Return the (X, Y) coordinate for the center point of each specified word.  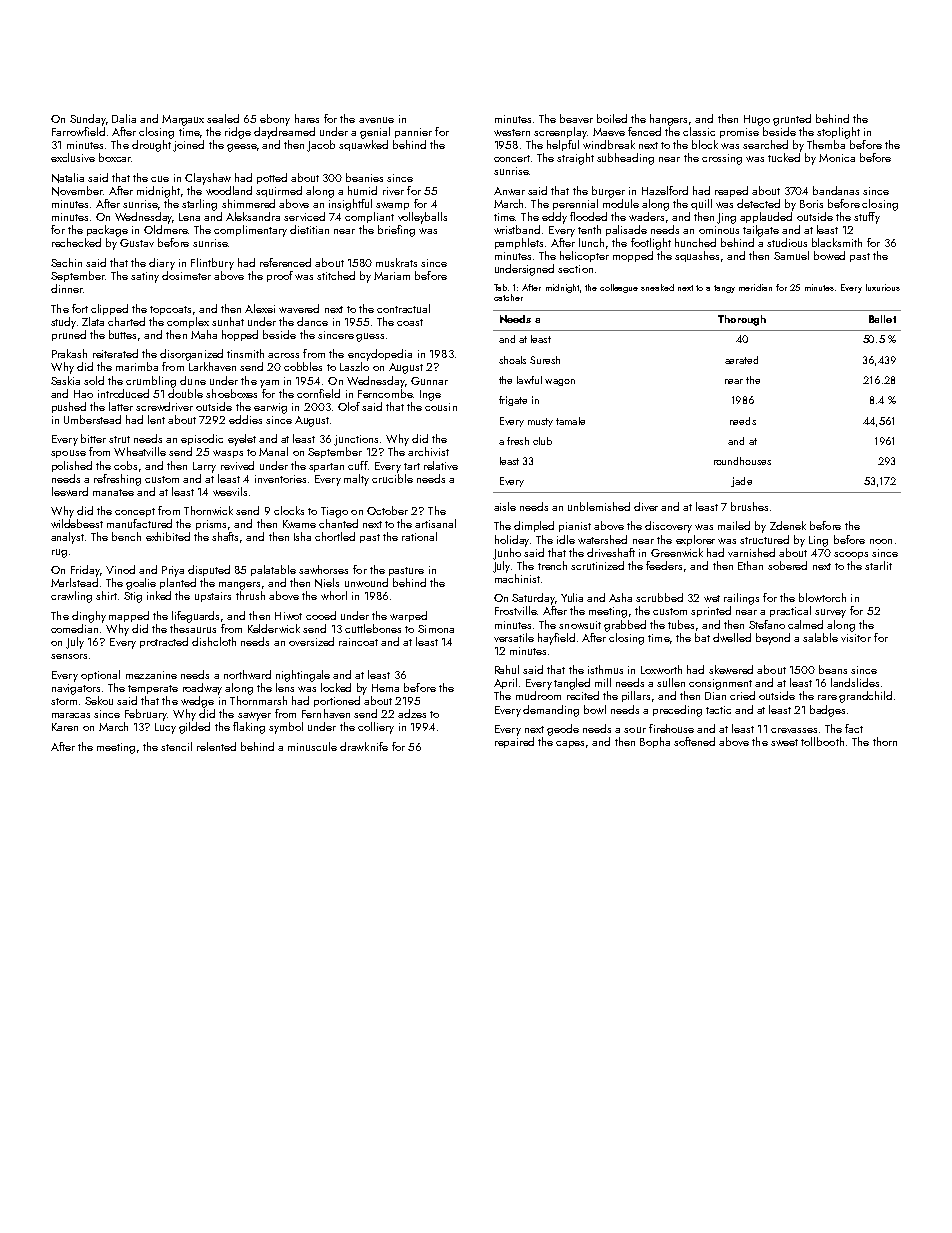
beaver (576, 118)
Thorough (742, 320)
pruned (69, 335)
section (575, 269)
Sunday (88, 120)
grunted (792, 120)
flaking (249, 728)
